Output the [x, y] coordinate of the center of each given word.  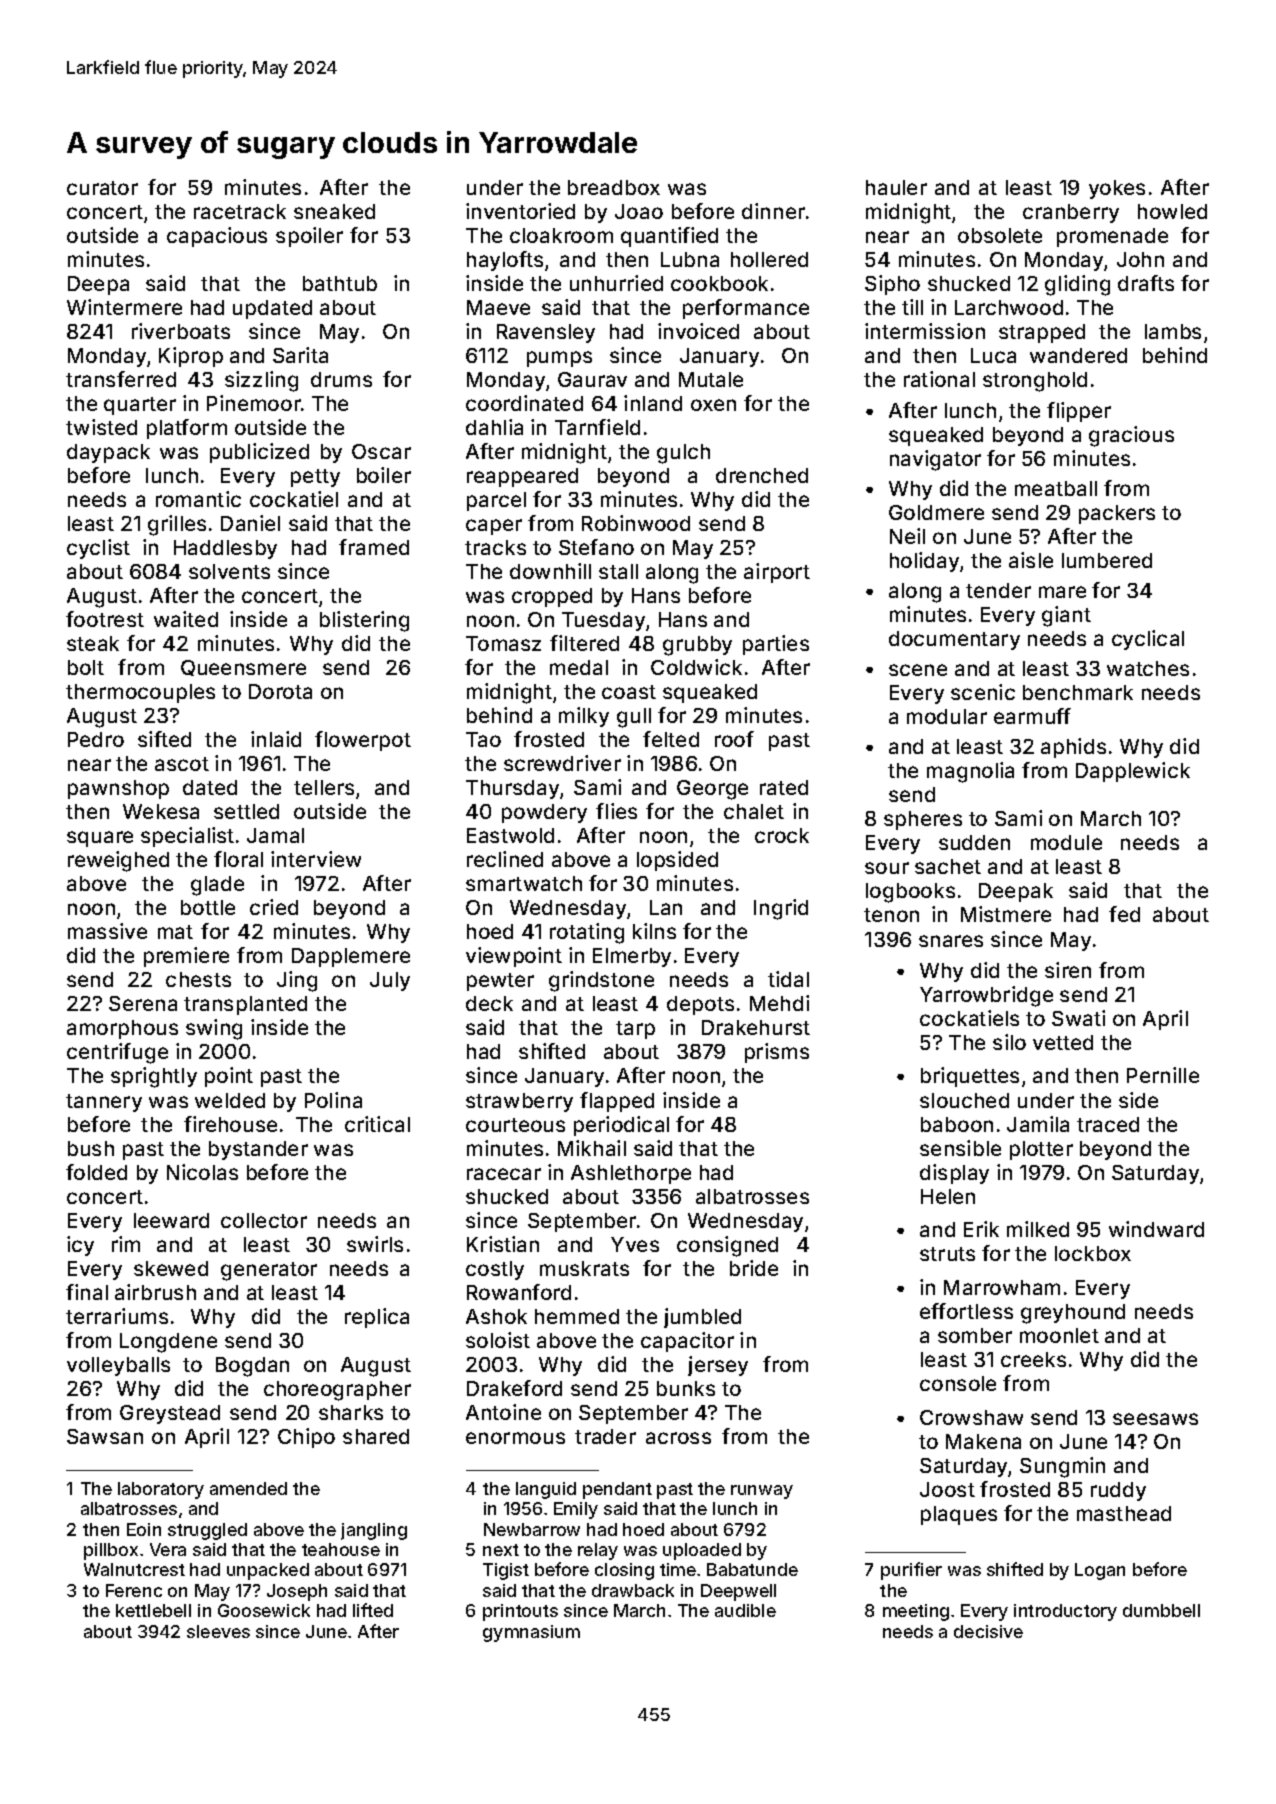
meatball [1056, 488]
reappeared [522, 477]
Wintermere [124, 307]
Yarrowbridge [986, 996]
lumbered [1107, 560]
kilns [654, 931]
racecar [504, 1174]
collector [264, 1220]
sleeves [218, 1631]
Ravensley [546, 333]
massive [107, 931]
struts [947, 1254]
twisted [101, 427]
